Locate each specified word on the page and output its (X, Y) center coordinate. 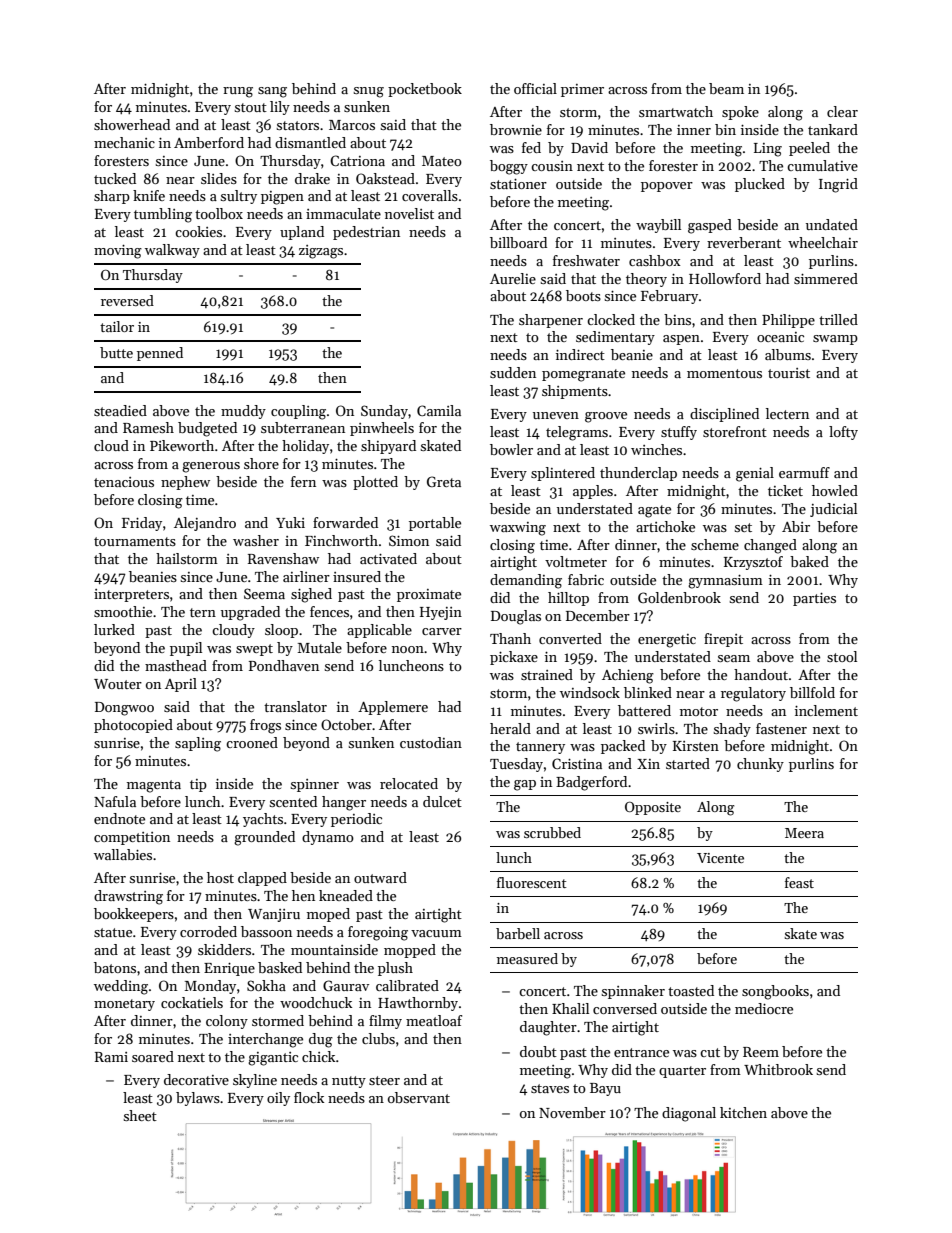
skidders (224, 949)
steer (384, 1080)
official (535, 88)
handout (761, 674)
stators (298, 125)
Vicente (720, 858)
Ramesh (148, 427)
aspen (681, 340)
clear (842, 111)
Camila (439, 410)
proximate (429, 595)
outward (380, 877)
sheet (140, 1115)
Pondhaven (284, 665)
